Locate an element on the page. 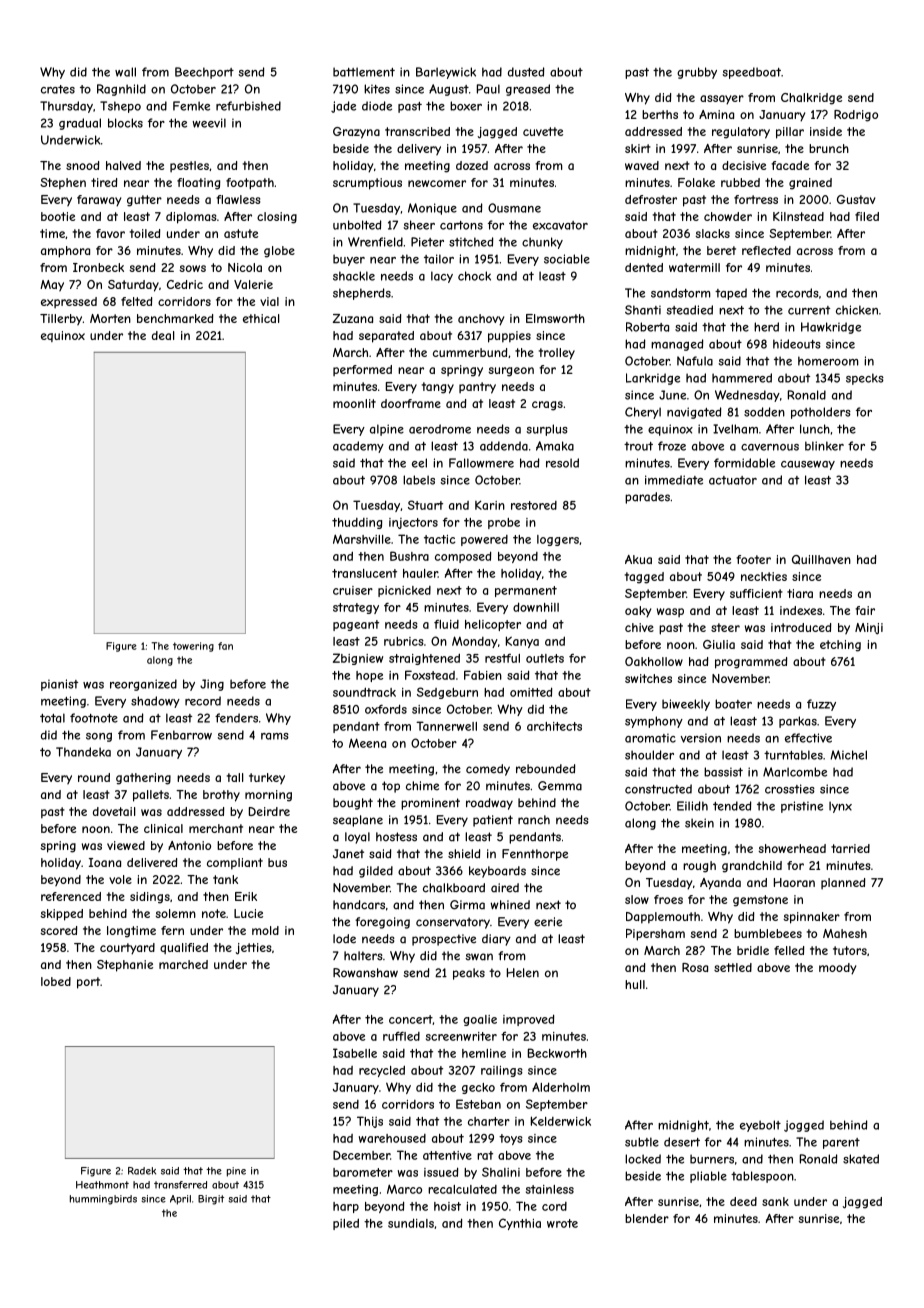 The width and height of the document is (924, 1308). chicken is located at coordinates (857, 310).
